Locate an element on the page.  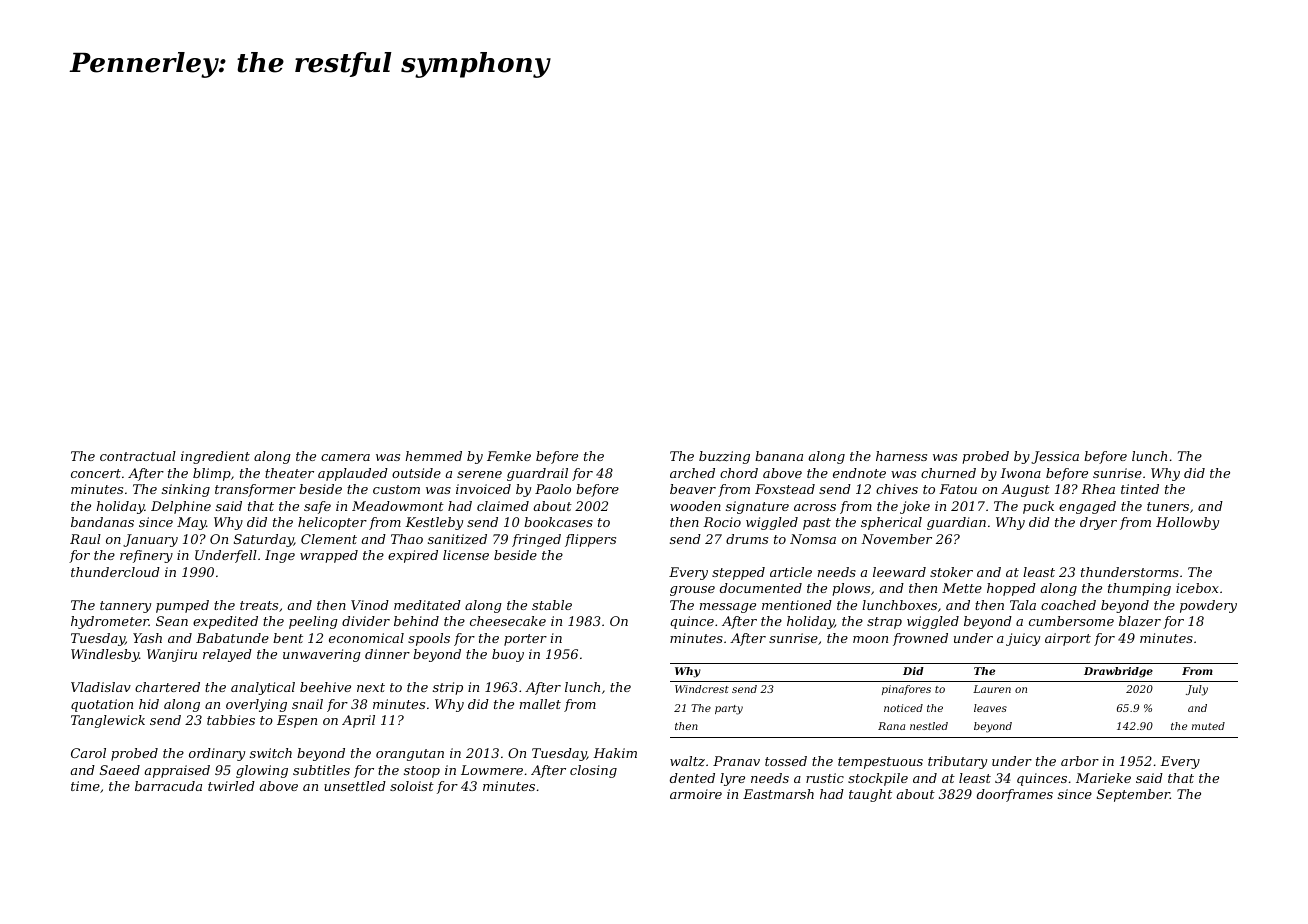
September is located at coordinates (1133, 795).
